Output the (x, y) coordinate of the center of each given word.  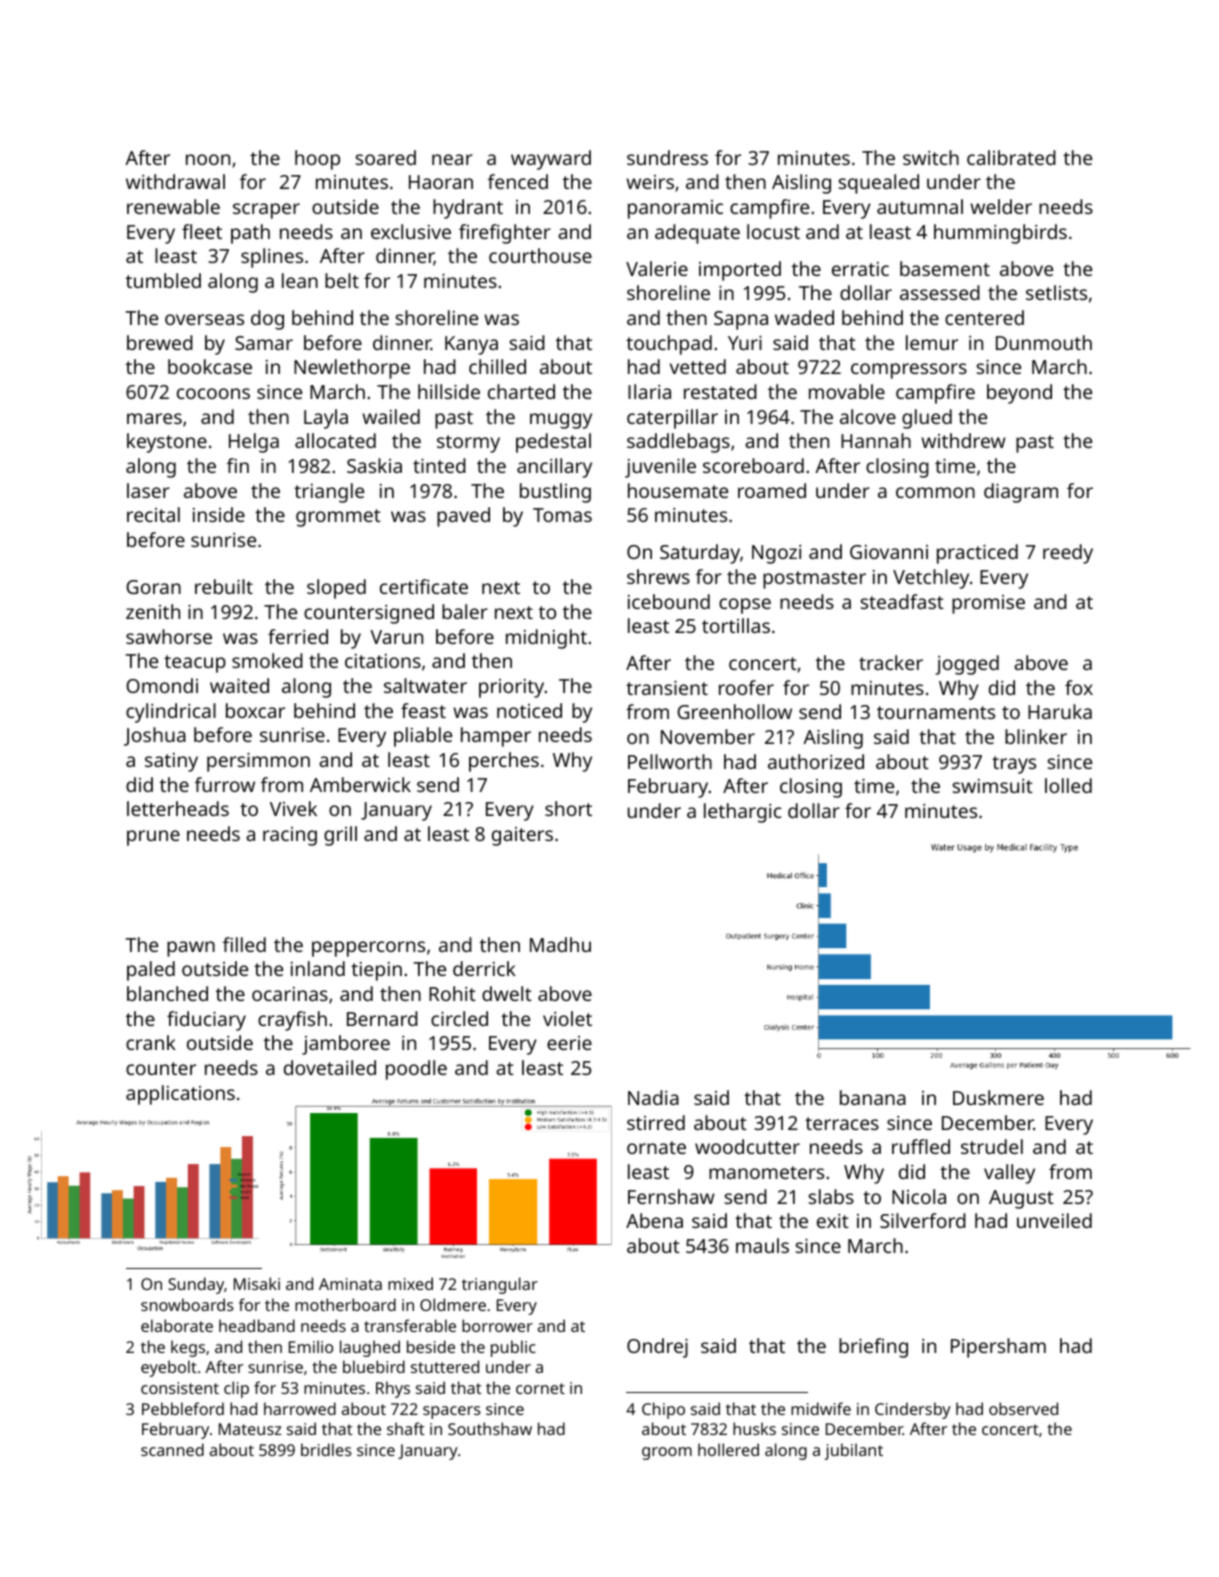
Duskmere (998, 1097)
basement (945, 268)
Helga (254, 443)
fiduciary (206, 1021)
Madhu (560, 944)
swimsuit (993, 786)
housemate (678, 490)
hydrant (468, 209)
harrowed (300, 1408)
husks (754, 1428)
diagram (1021, 493)
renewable (173, 206)
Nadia (653, 1097)
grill (340, 836)
